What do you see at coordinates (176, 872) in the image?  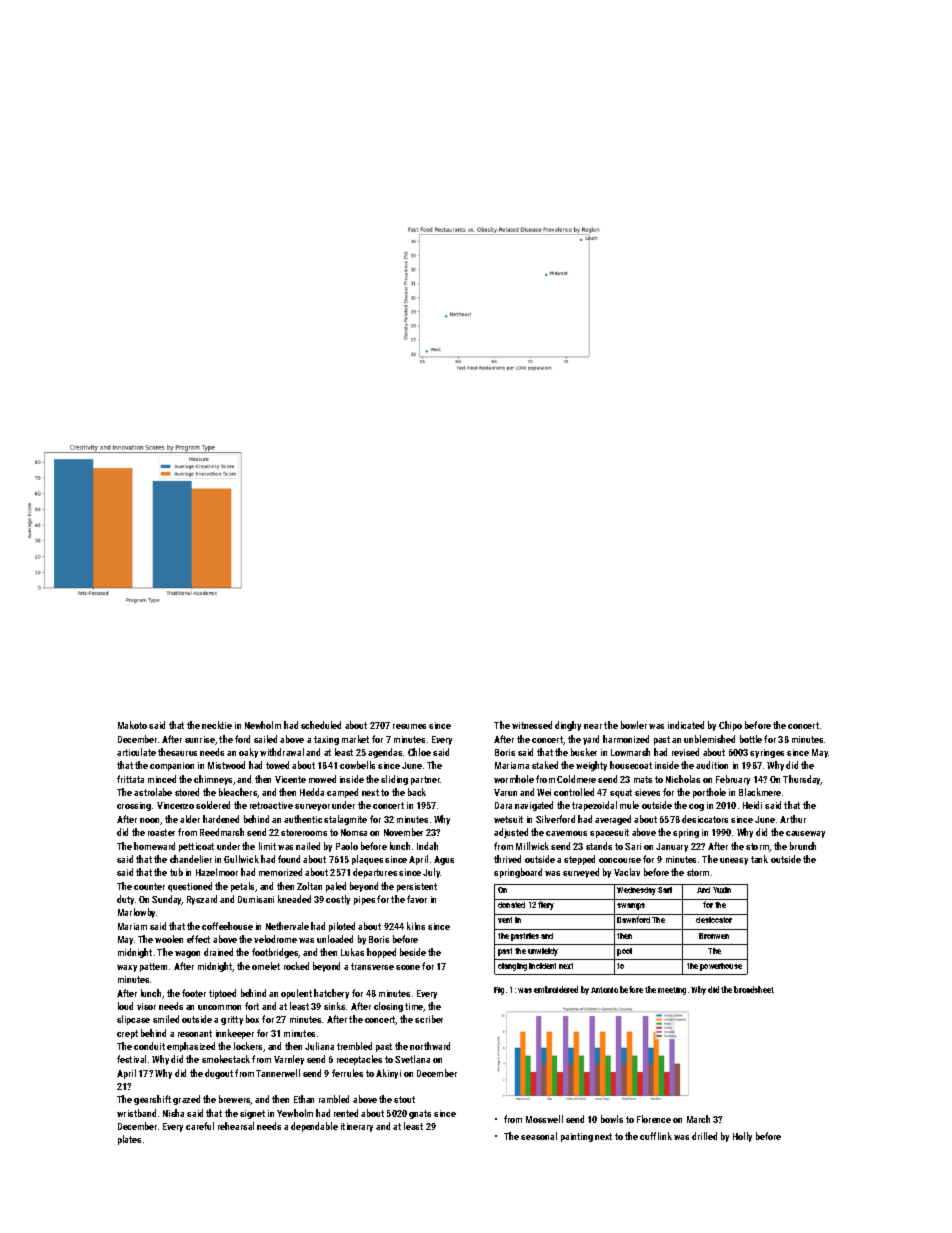 I see `tub` at bounding box center [176, 872].
